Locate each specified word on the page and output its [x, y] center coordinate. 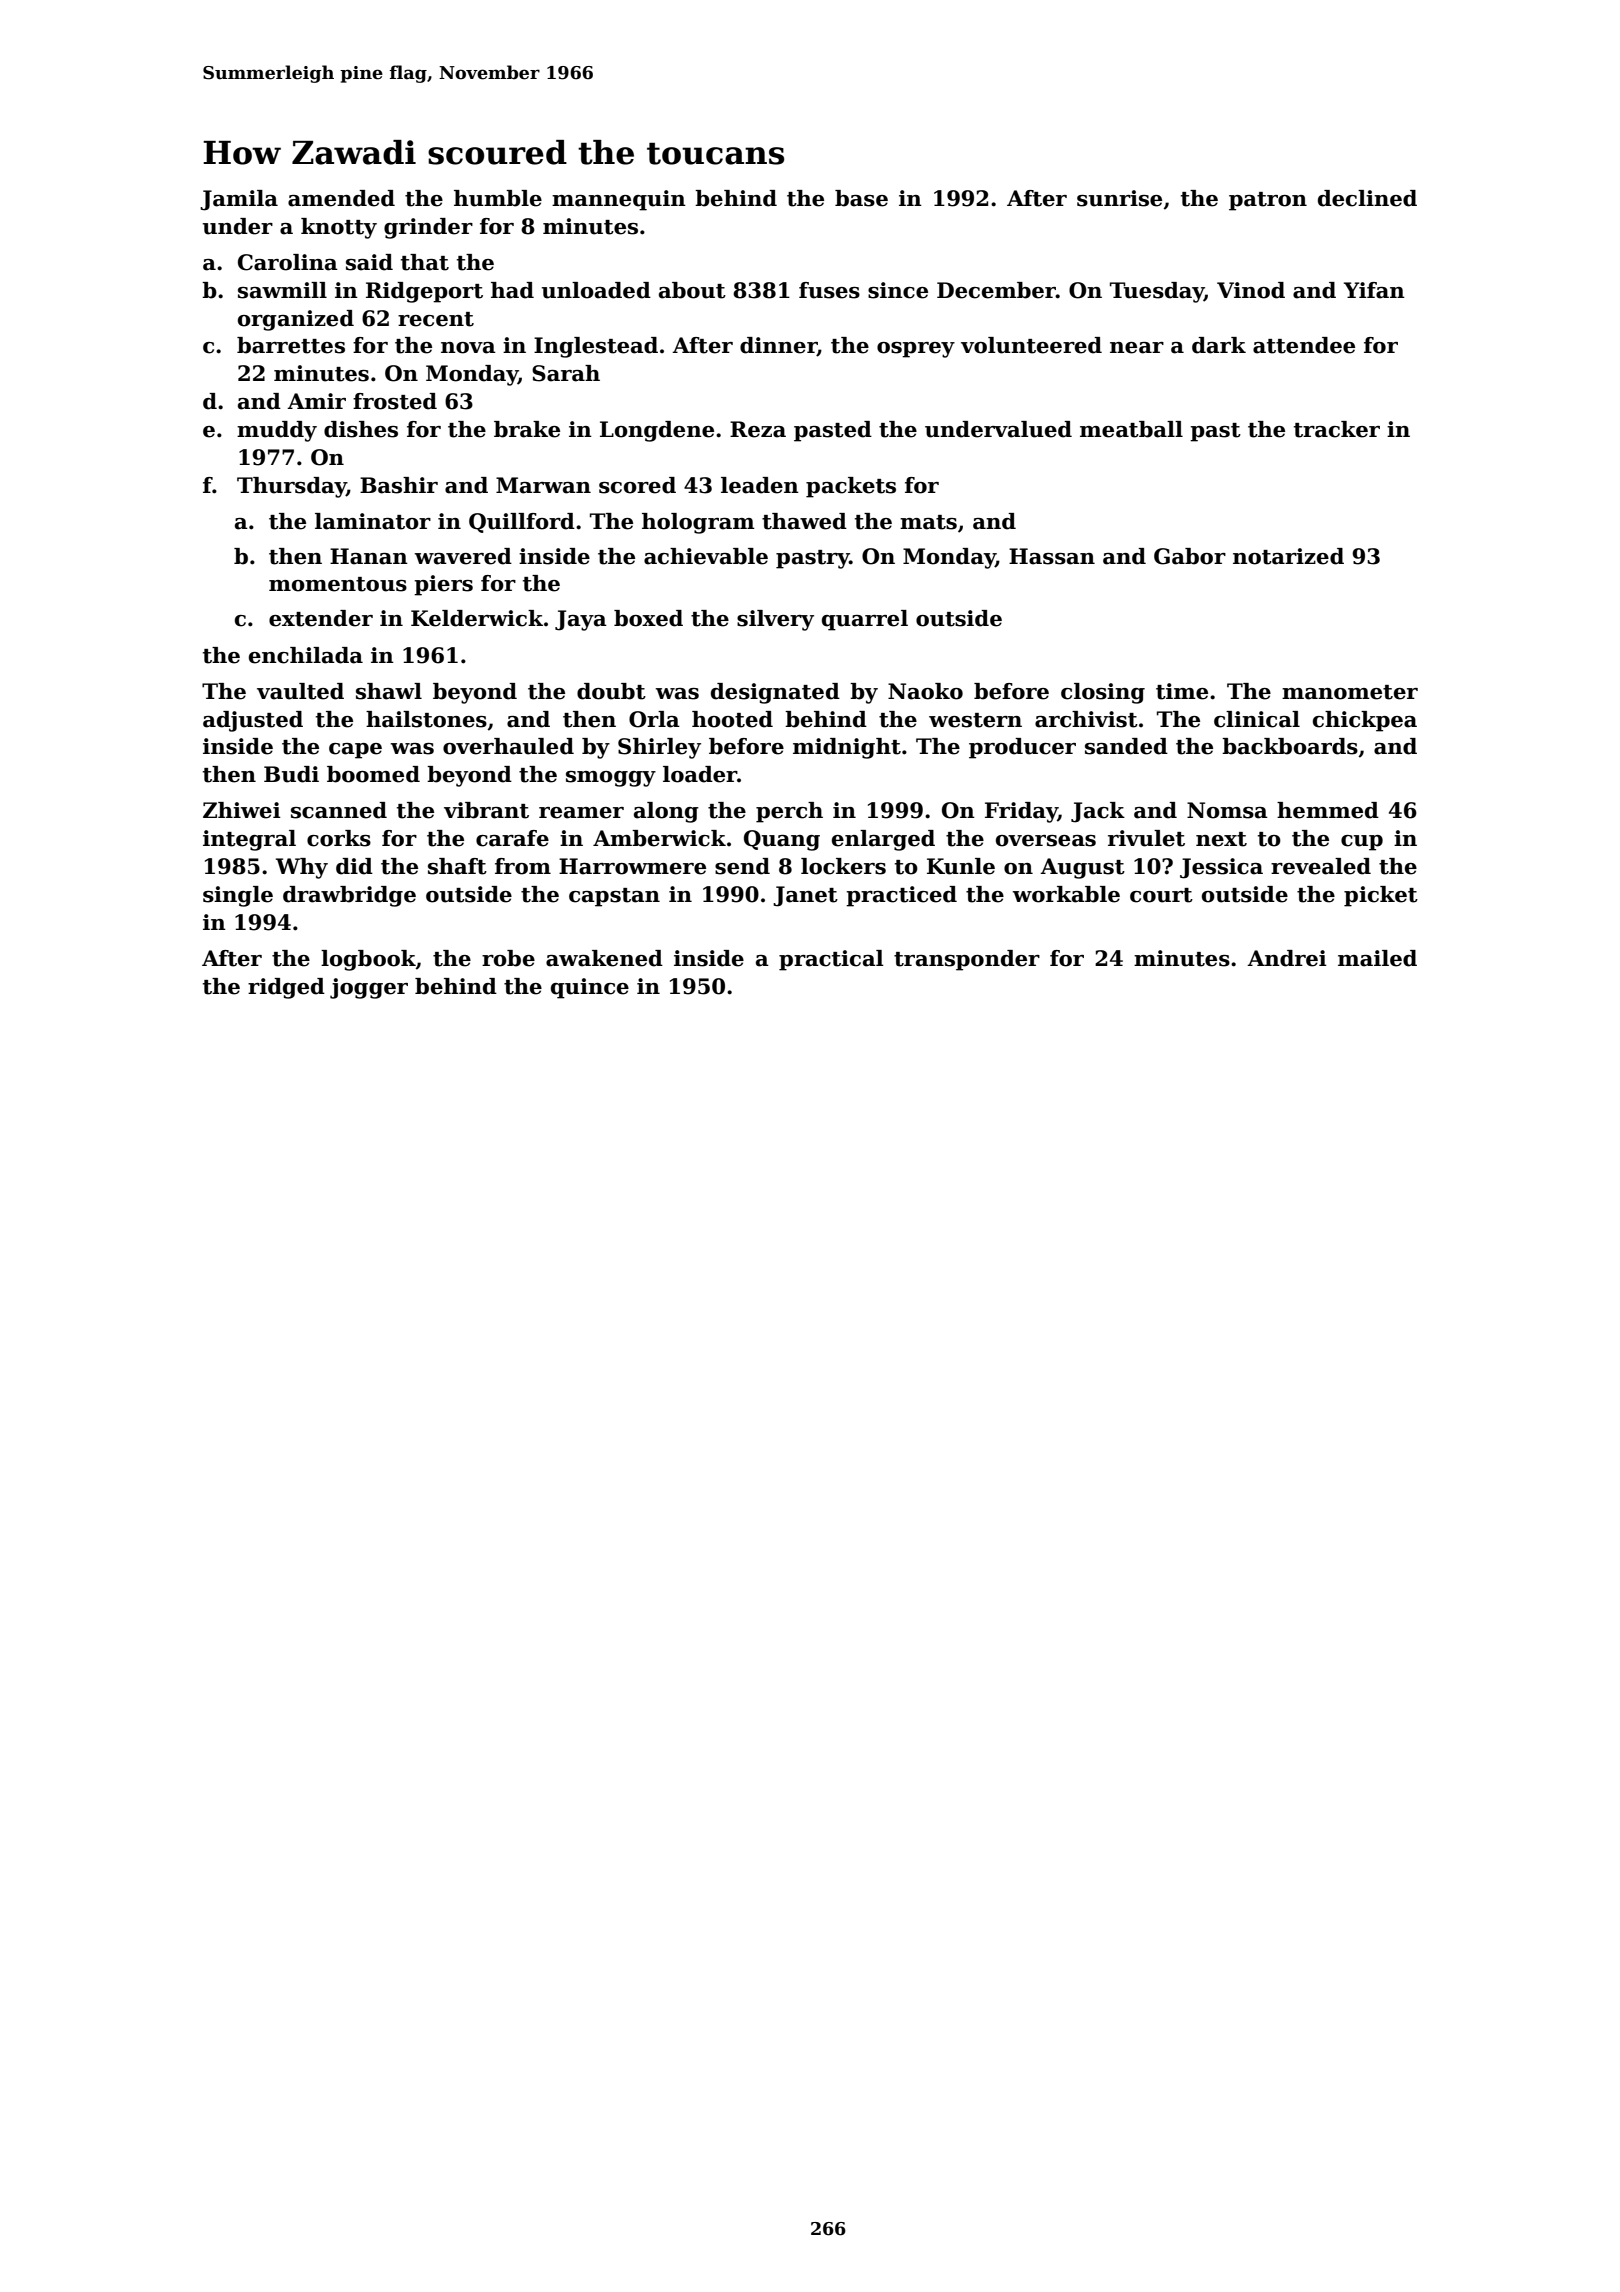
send [742, 866]
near [1137, 348]
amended [341, 198]
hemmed [1328, 810]
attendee [1304, 345]
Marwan [543, 485]
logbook [368, 960]
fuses [829, 290]
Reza [758, 429]
